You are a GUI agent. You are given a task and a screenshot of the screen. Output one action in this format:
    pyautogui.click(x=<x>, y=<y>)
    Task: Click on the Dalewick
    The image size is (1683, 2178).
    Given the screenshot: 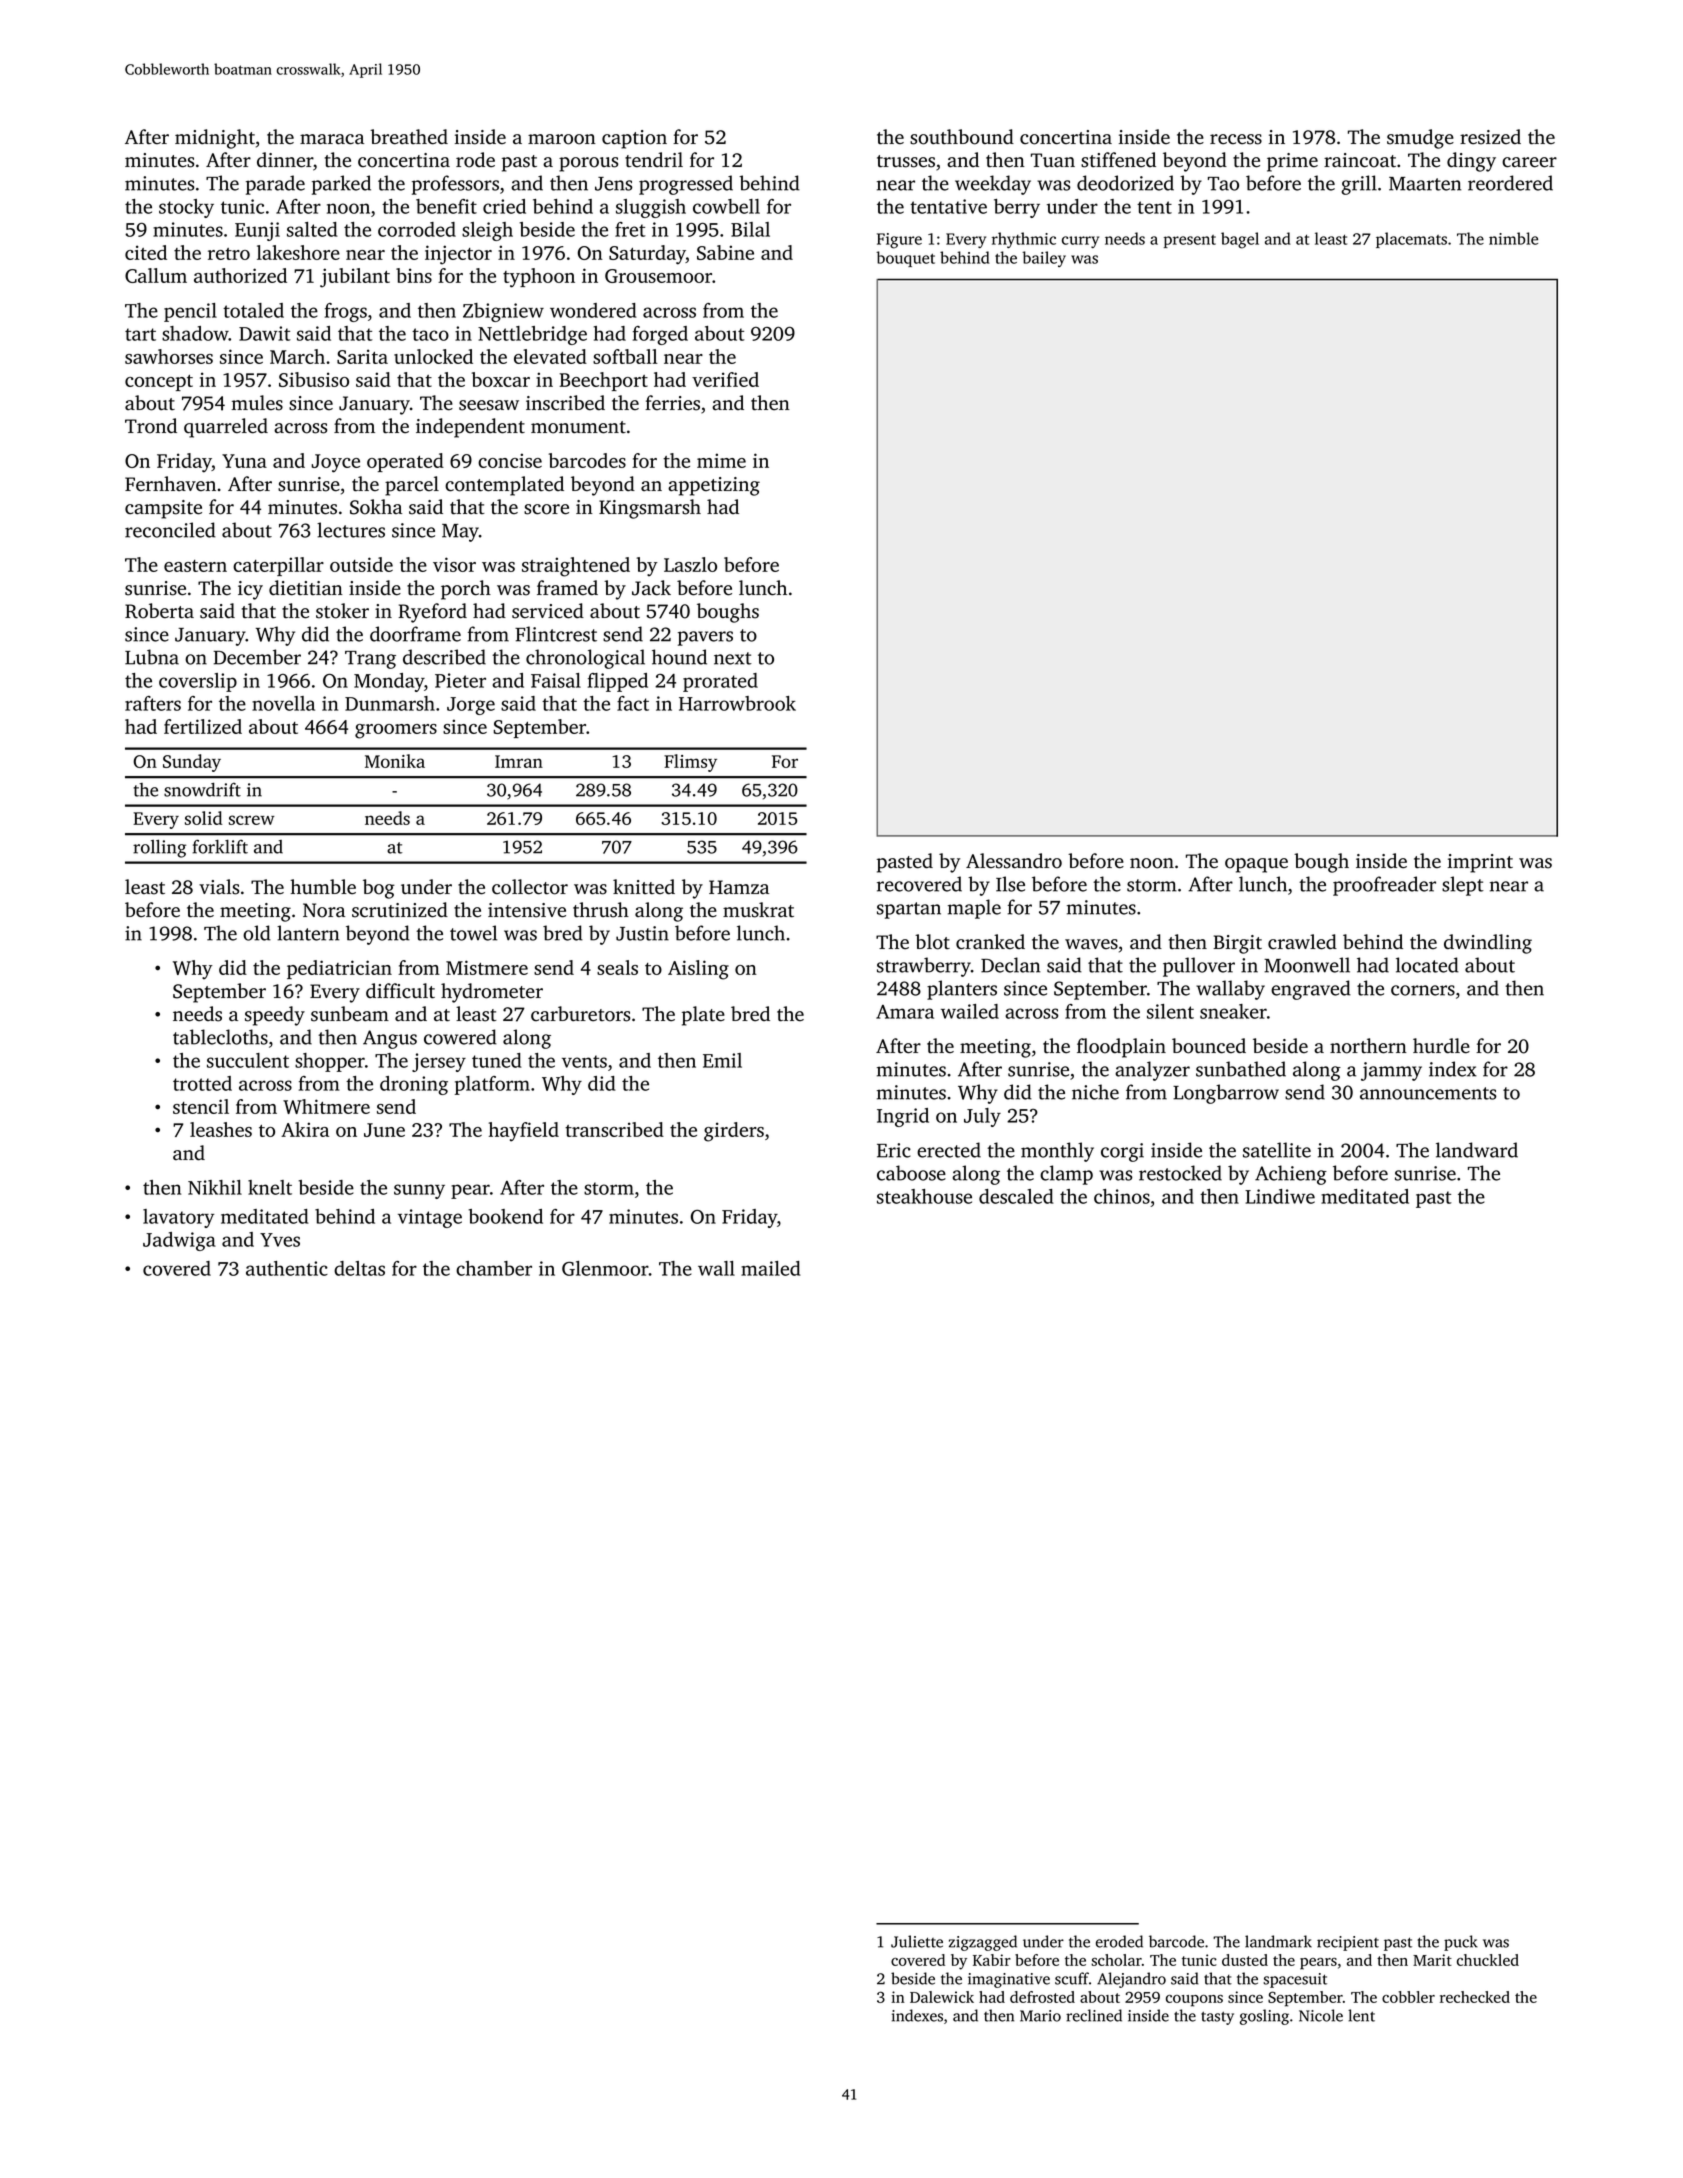 What is the action you would take?
    pyautogui.click(x=942, y=1997)
